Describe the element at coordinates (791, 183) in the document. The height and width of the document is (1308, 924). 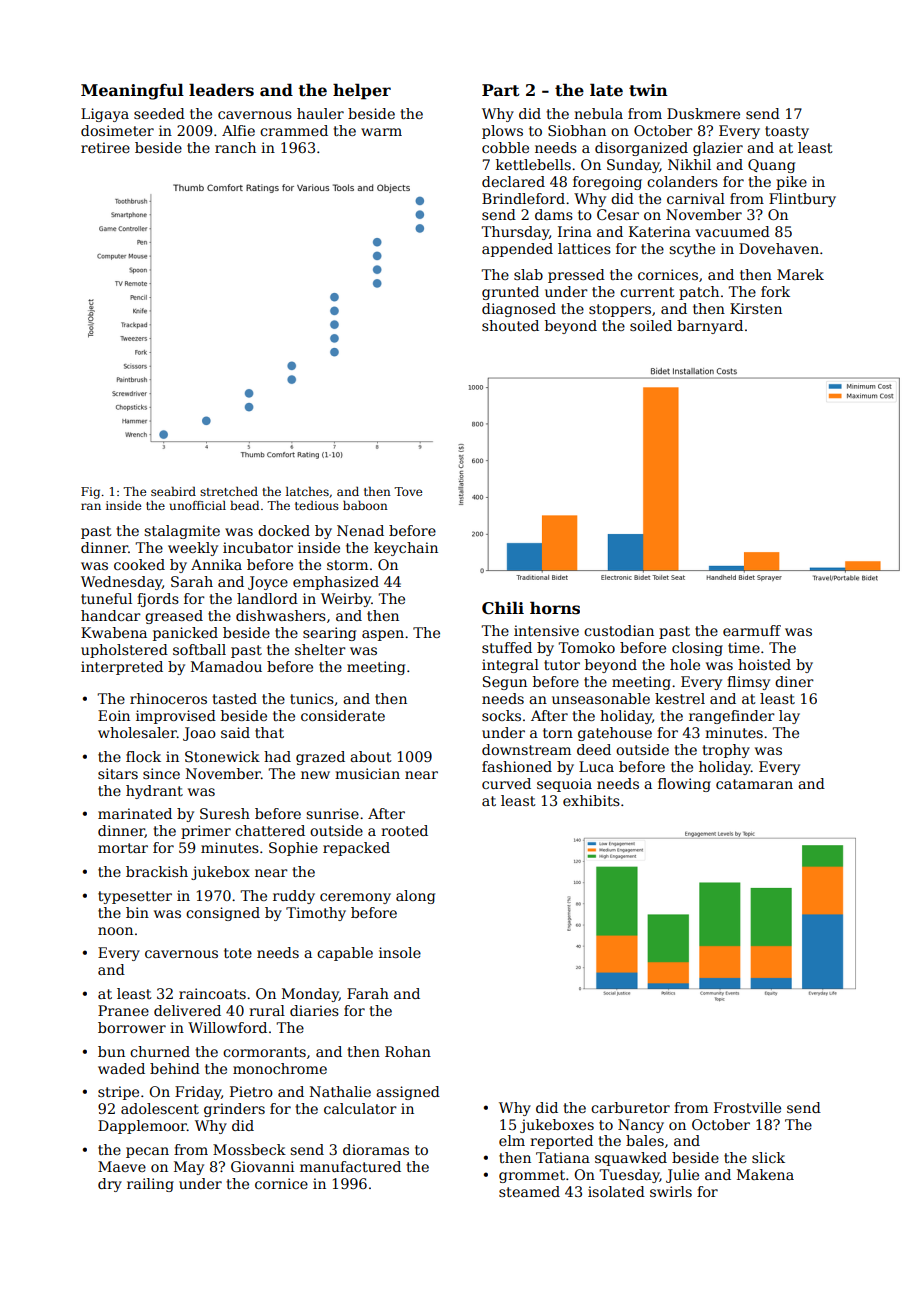
I see `pike` at that location.
